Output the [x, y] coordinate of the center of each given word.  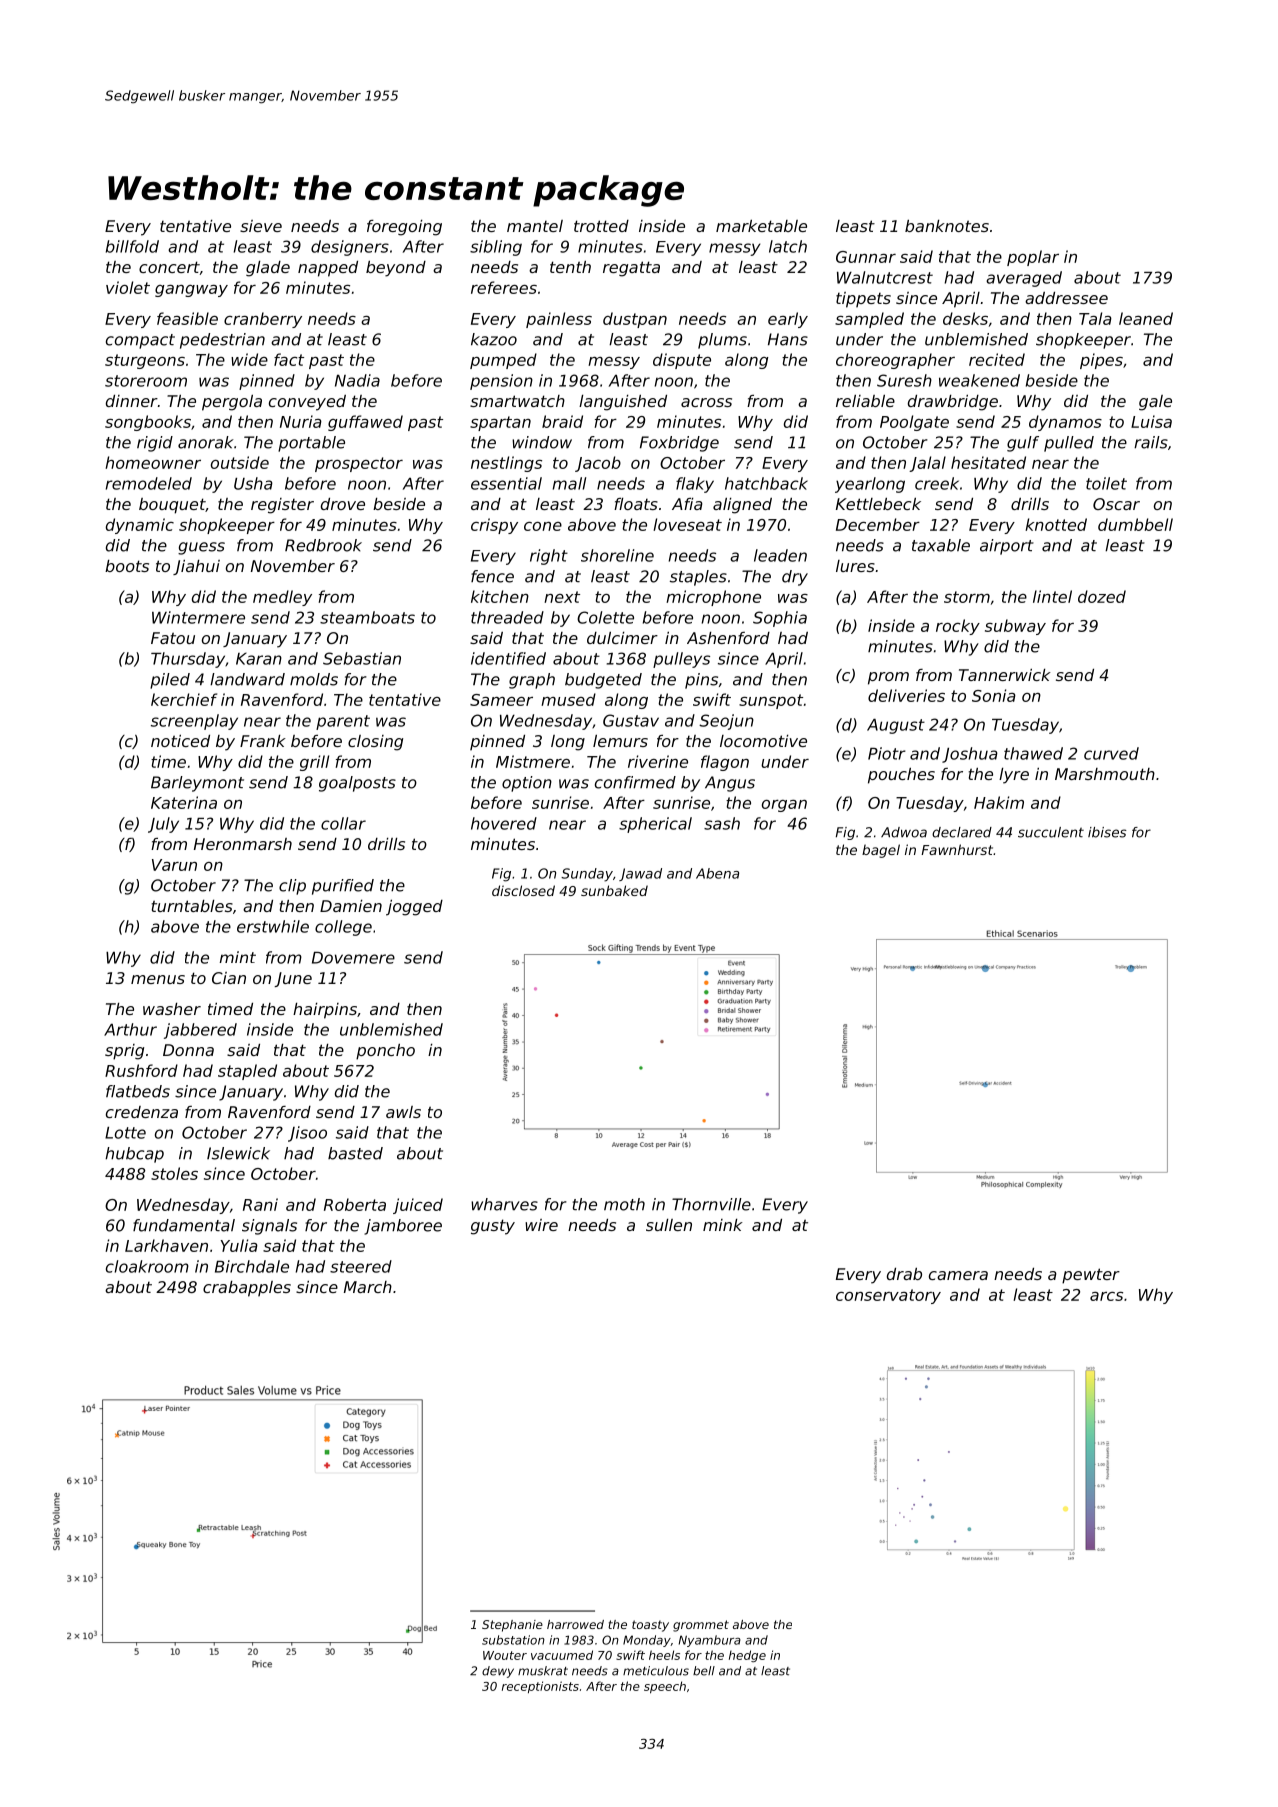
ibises [1107, 832]
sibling [496, 248]
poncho [385, 1052]
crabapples [247, 1289]
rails [1151, 442]
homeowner [153, 462]
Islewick [238, 1153]
